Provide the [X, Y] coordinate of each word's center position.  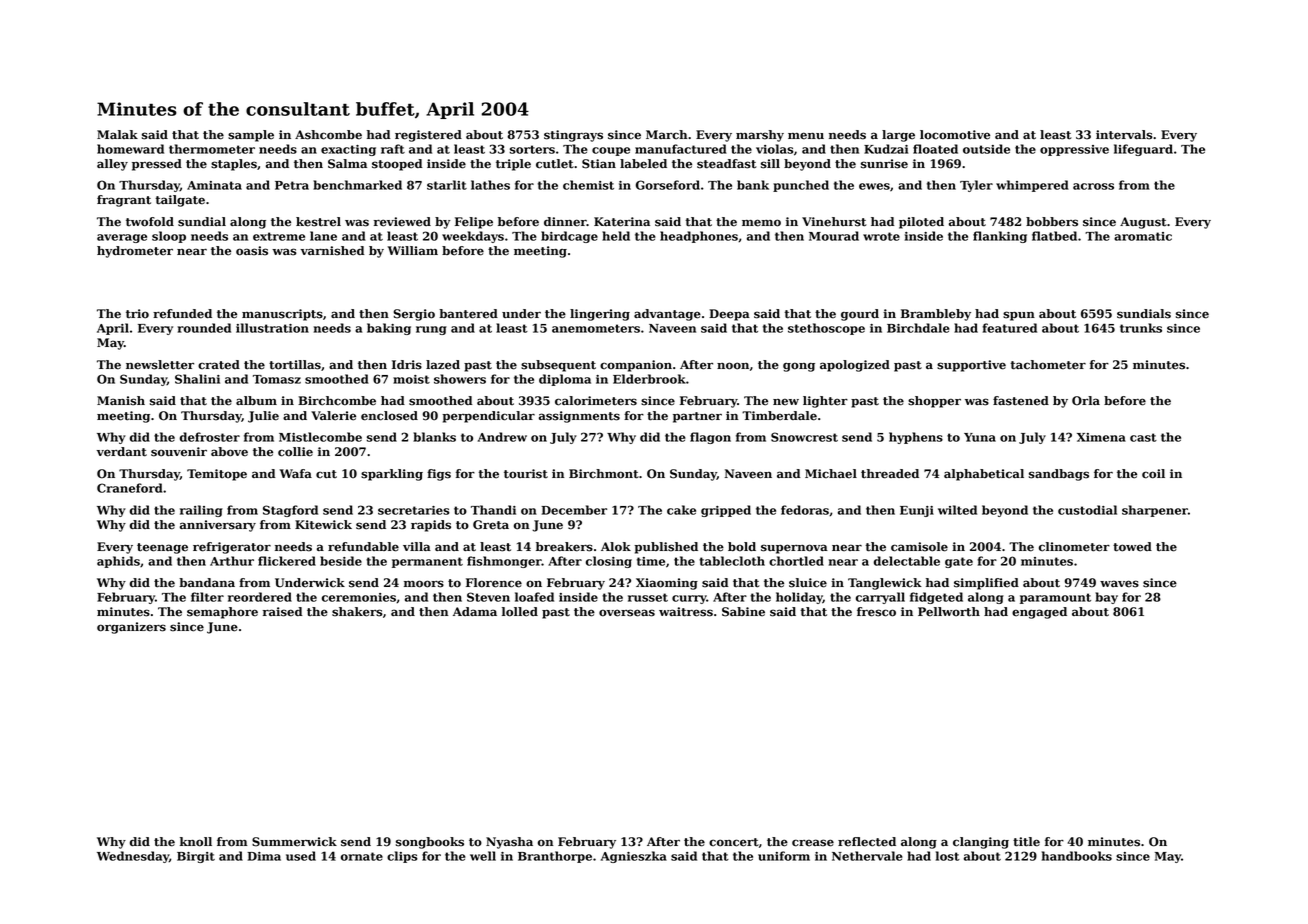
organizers [131, 628]
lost [948, 856]
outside [986, 149]
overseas [627, 613]
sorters [532, 149]
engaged [1039, 613]
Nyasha [509, 843]
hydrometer [135, 252]
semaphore [222, 613]
